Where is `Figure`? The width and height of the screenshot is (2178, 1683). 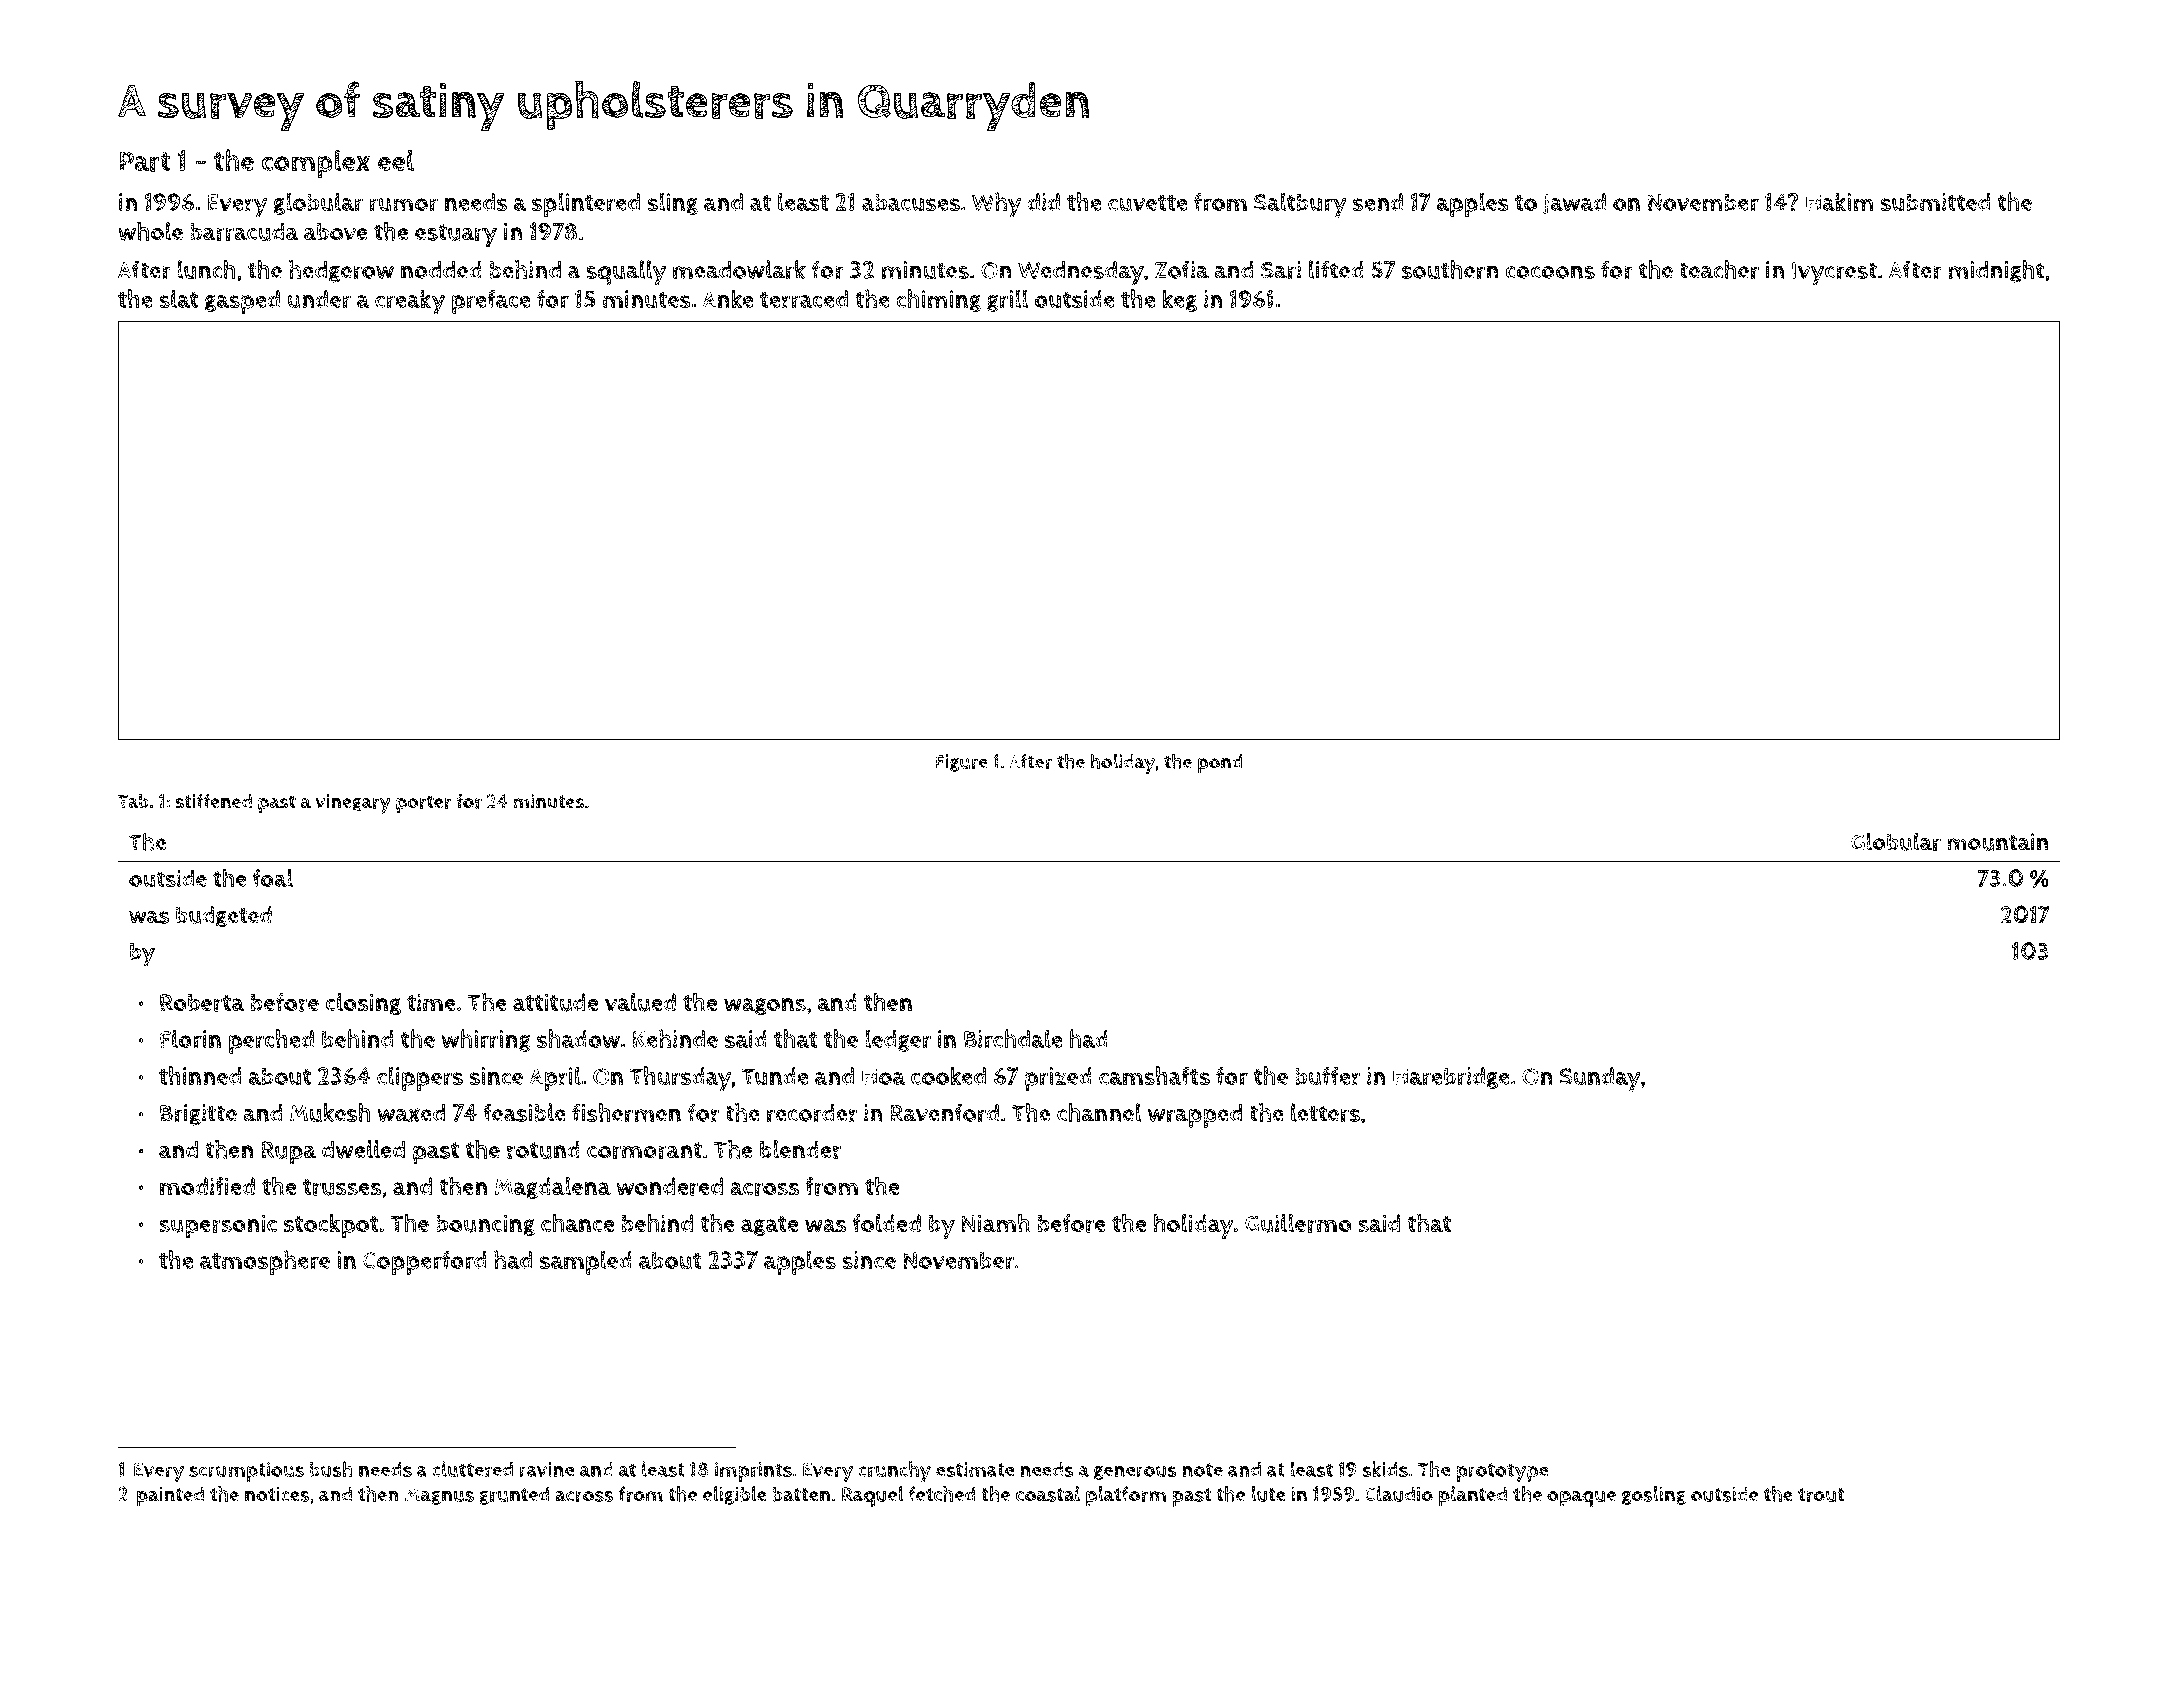
Figure is located at coordinates (962, 763).
